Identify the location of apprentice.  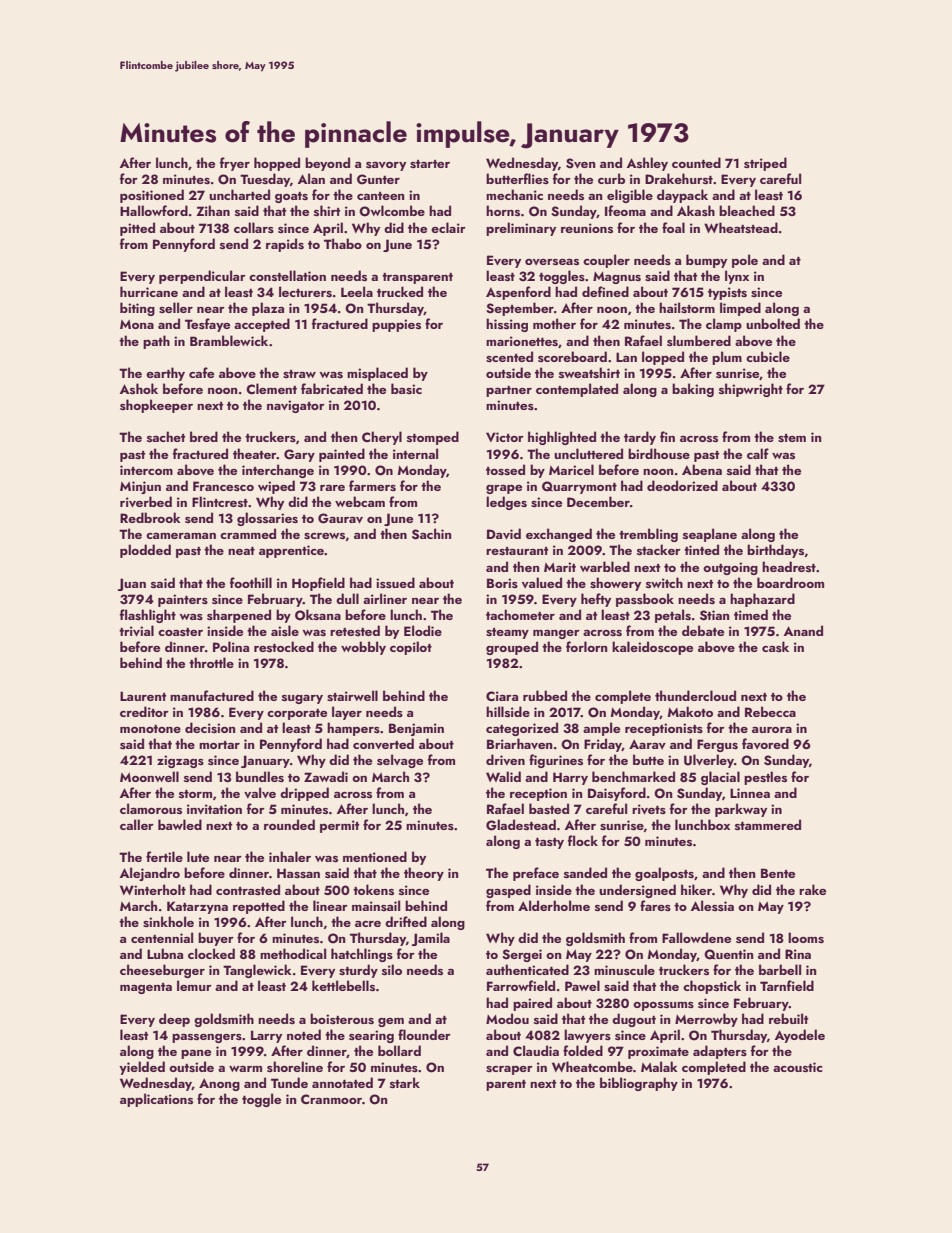
(291, 551).
